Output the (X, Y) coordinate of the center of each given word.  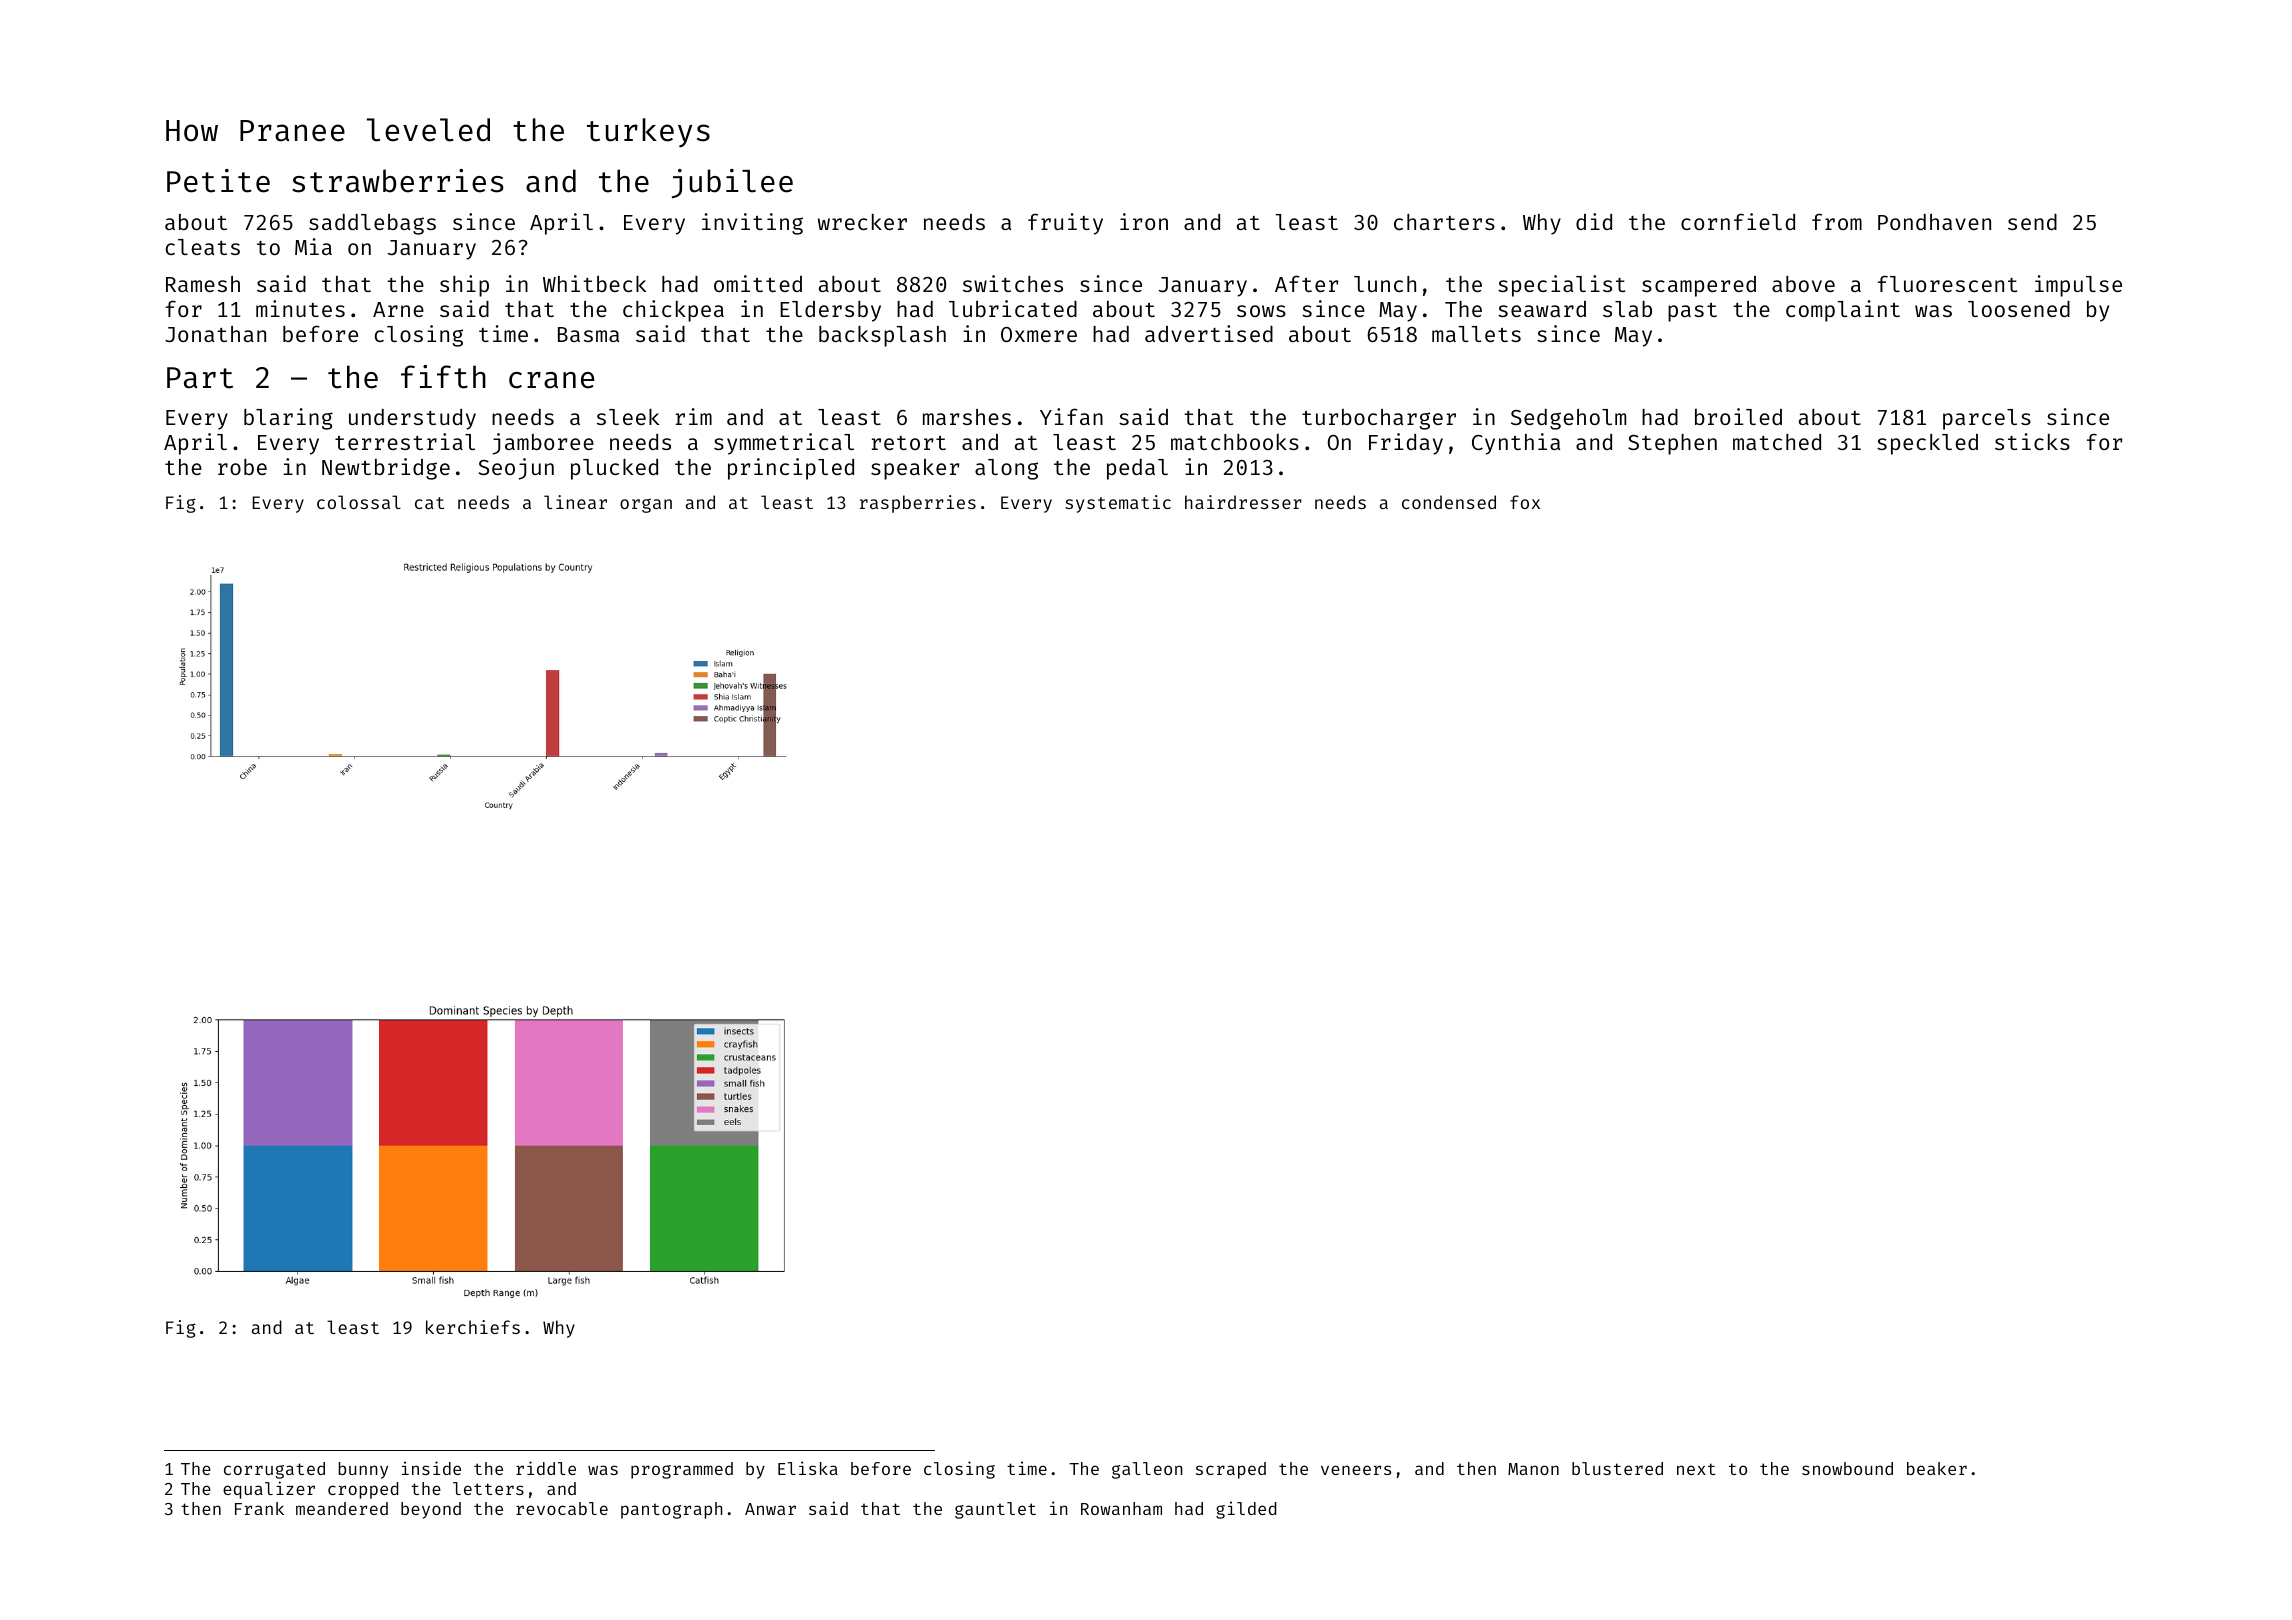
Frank (259, 1508)
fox (1525, 502)
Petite (218, 181)
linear (575, 502)
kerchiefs (473, 1327)
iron (1144, 221)
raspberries (918, 504)
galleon (1147, 1470)
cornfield (1738, 221)
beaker (1937, 1468)
